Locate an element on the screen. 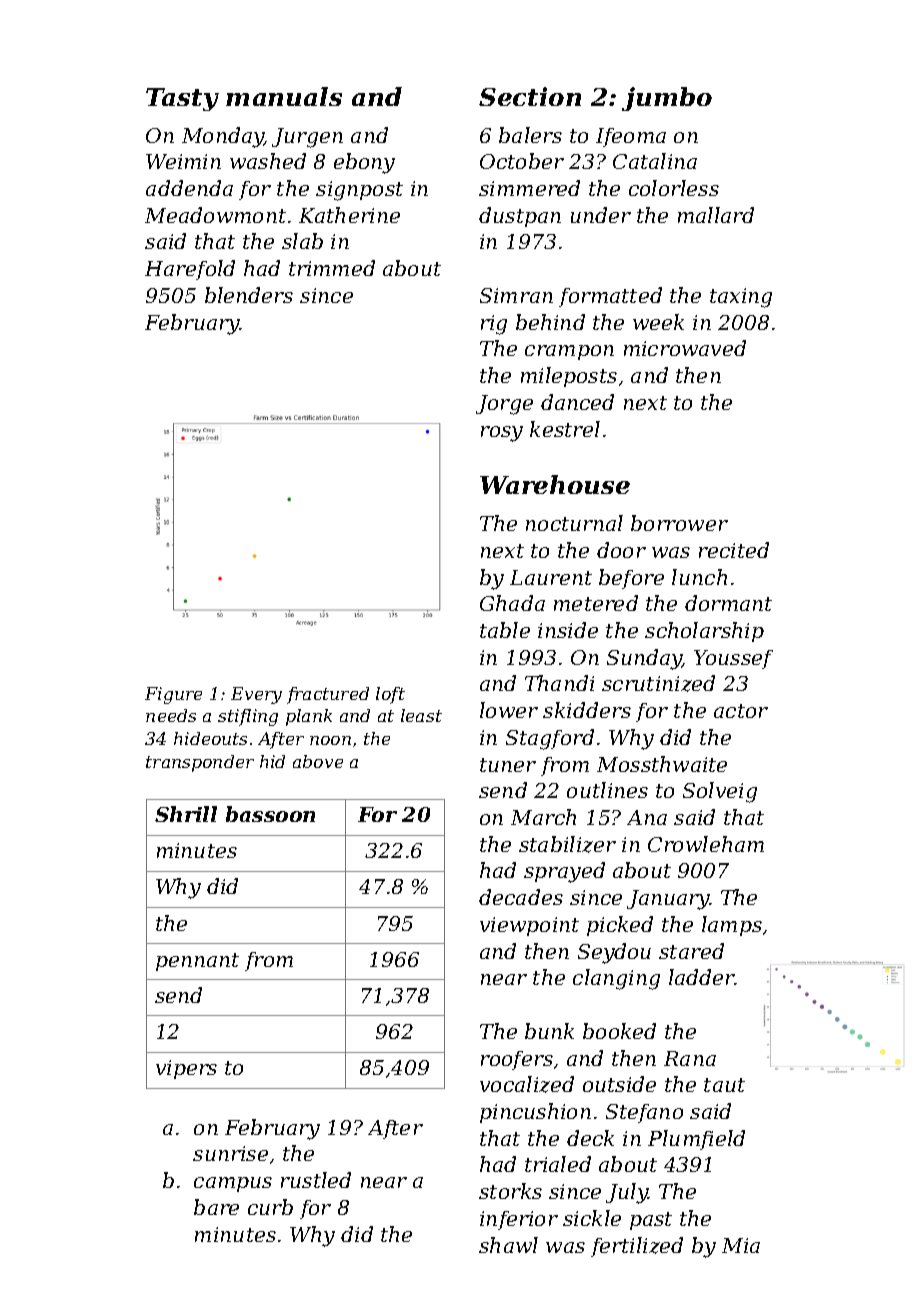  Youssef is located at coordinates (733, 659).
